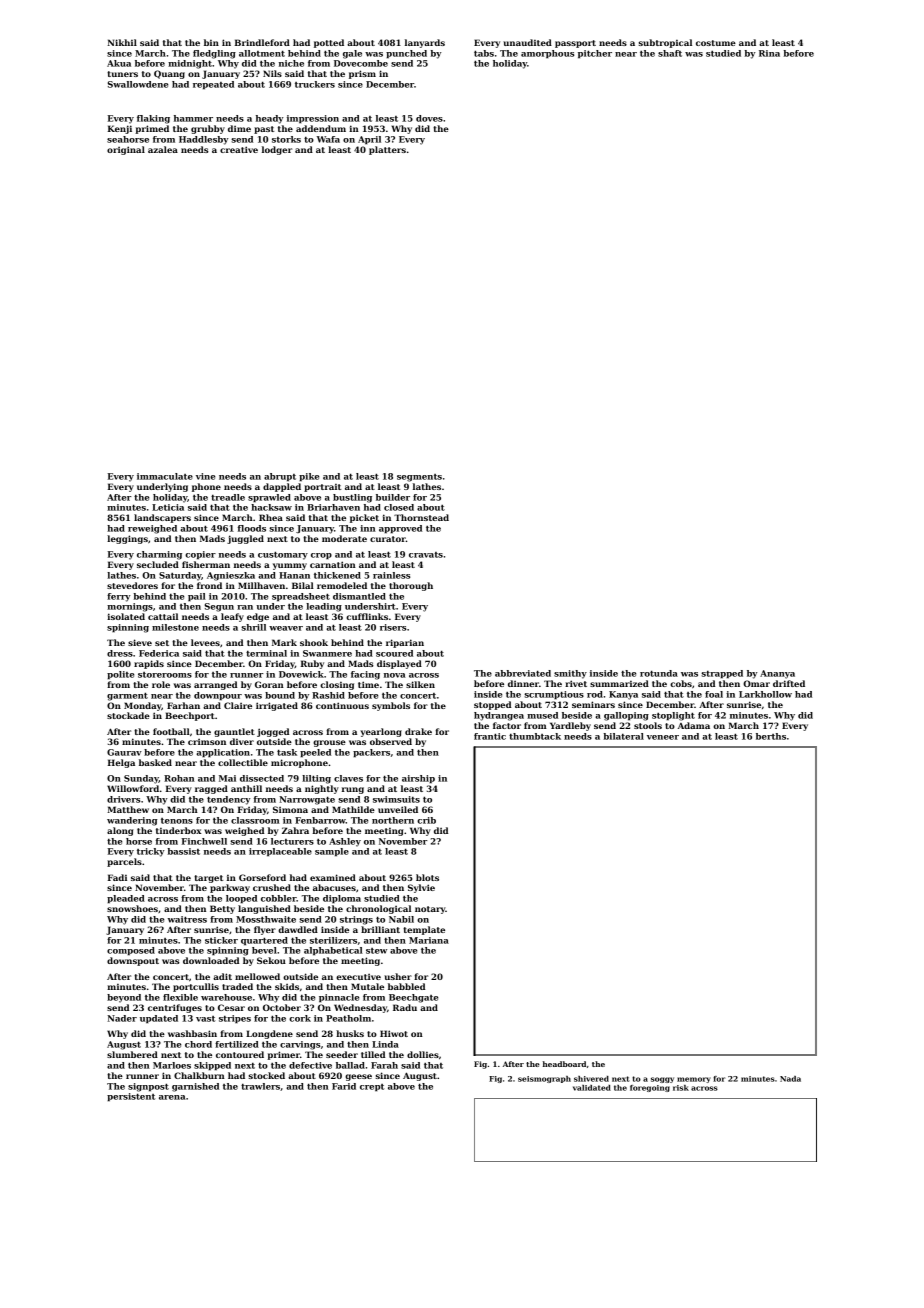  I want to click on Thornstead, so click(421, 517).
